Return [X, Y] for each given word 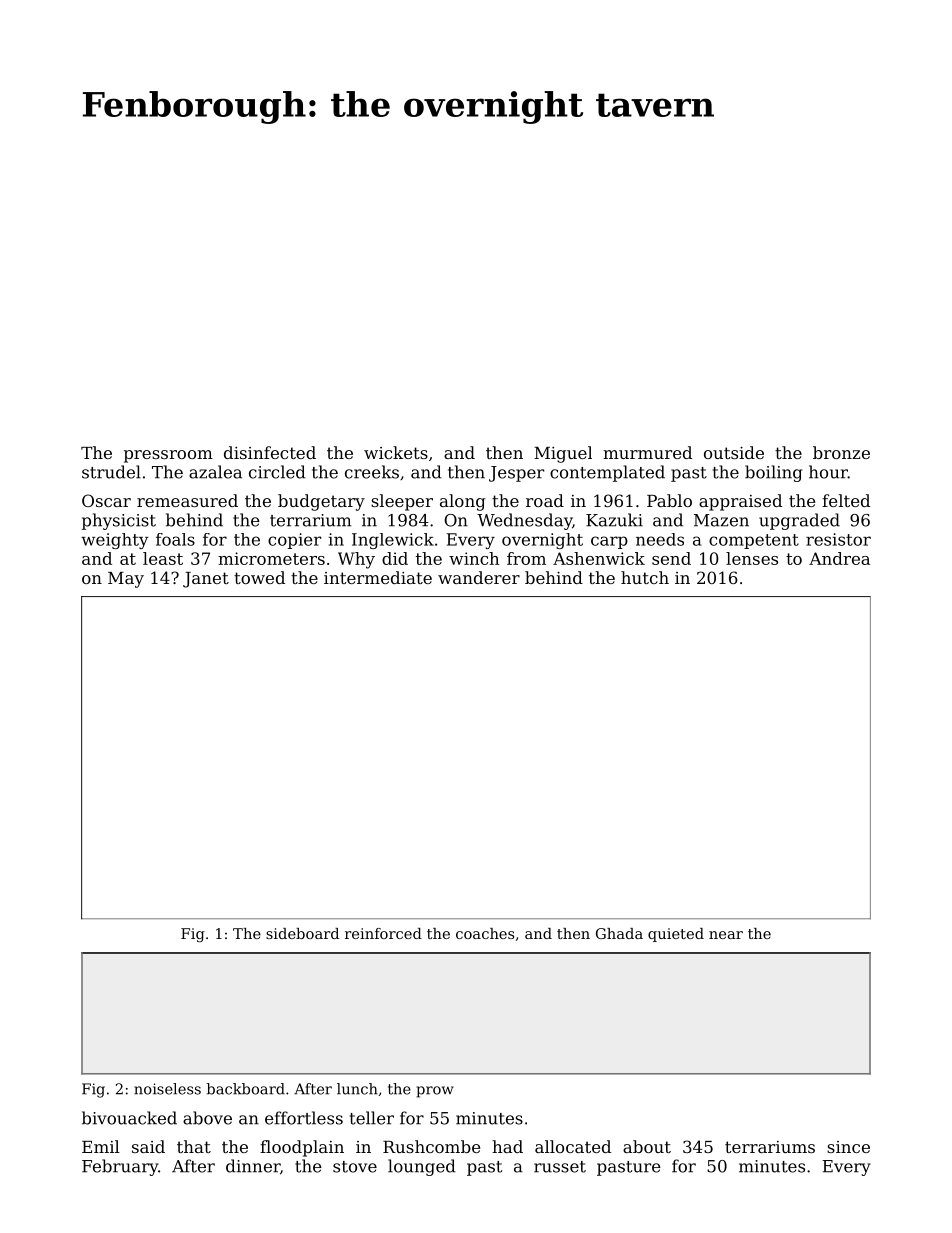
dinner [253, 1166]
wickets [396, 452]
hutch [645, 577]
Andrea [839, 558]
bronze [841, 452]
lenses [752, 558]
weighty [115, 541]
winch [474, 558]
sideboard [302, 933]
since [848, 1147]
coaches [485, 933]
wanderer [479, 577]
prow [435, 1092]
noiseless [167, 1089]
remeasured [187, 500]
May [126, 580]
